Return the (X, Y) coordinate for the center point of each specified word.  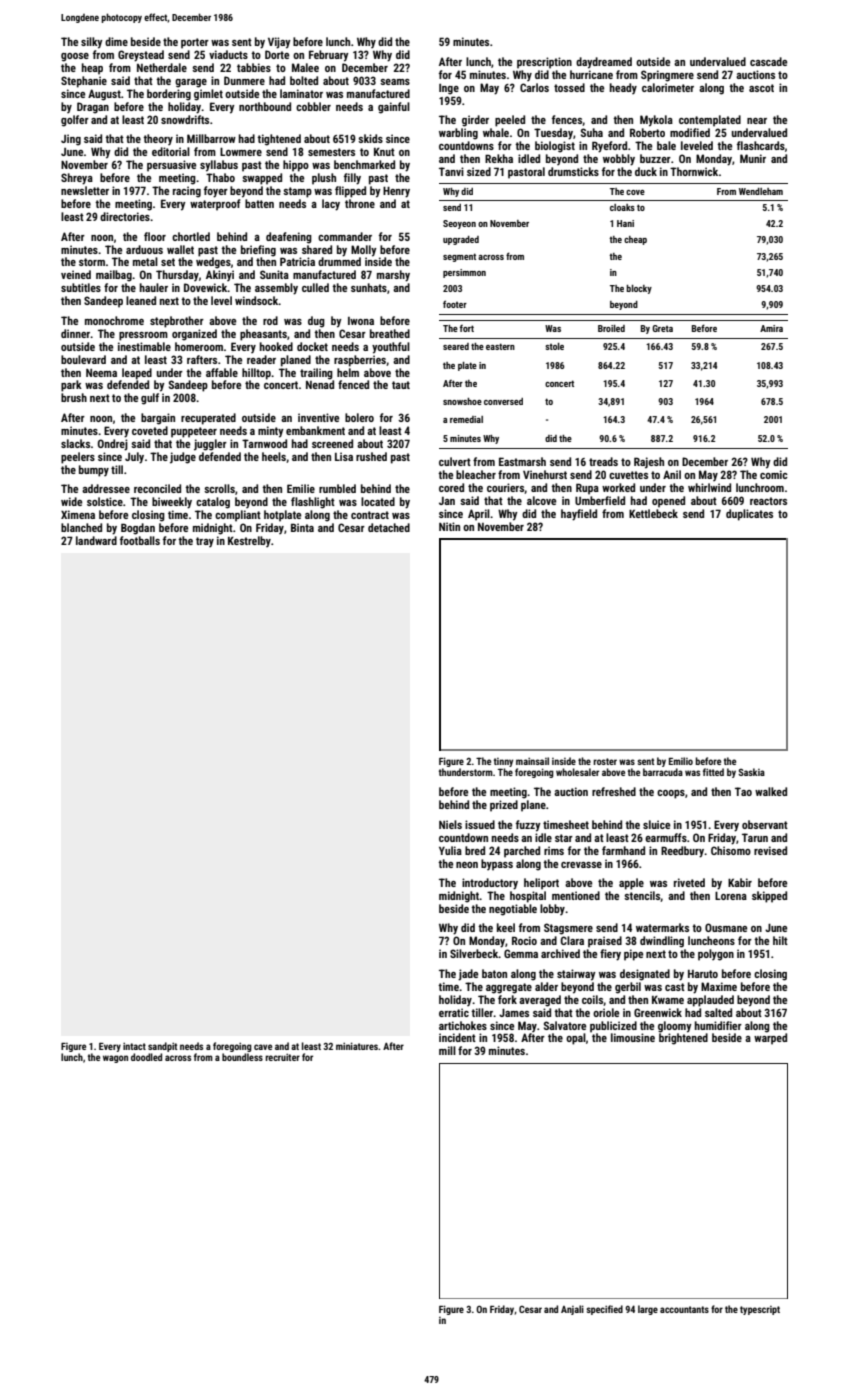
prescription (544, 63)
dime (116, 41)
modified (690, 132)
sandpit (163, 1047)
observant (765, 824)
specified (604, 1310)
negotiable (513, 910)
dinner (76, 333)
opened (668, 502)
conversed (503, 401)
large (648, 1310)
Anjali (572, 1310)
